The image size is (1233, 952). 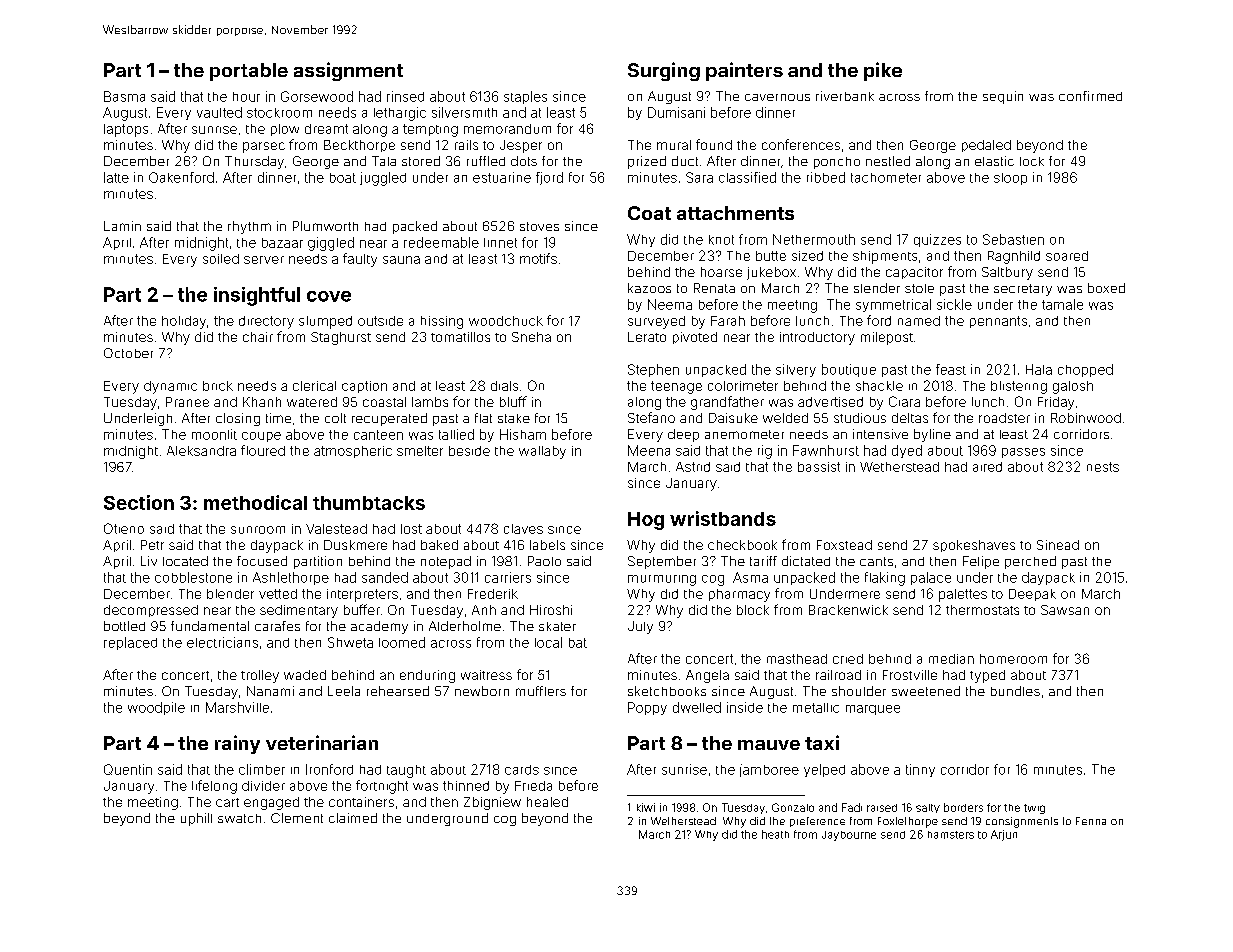 What do you see at coordinates (974, 546) in the document?
I see `spokeshaves` at bounding box center [974, 546].
